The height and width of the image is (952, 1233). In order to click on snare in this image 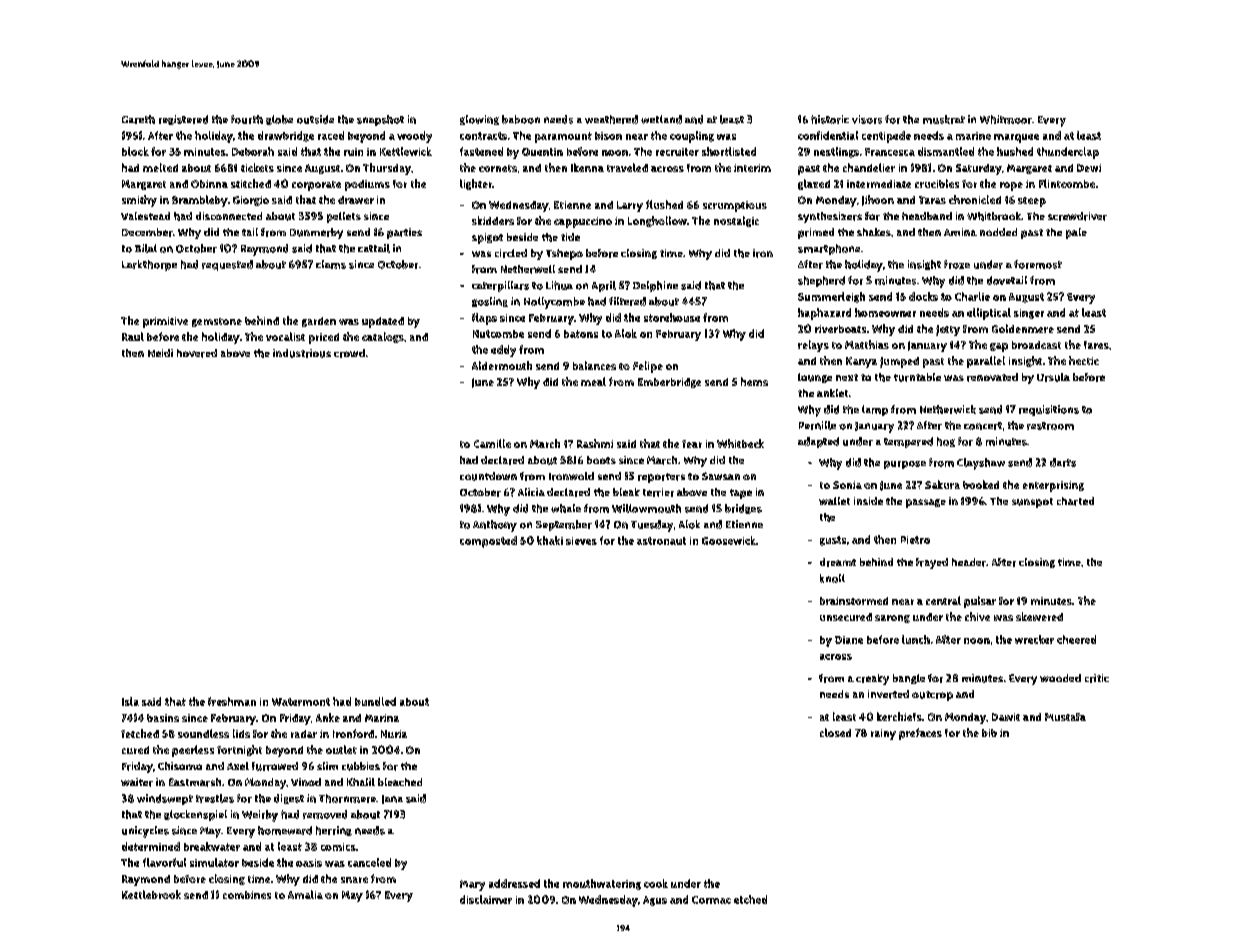, I will do `click(354, 880)`.
